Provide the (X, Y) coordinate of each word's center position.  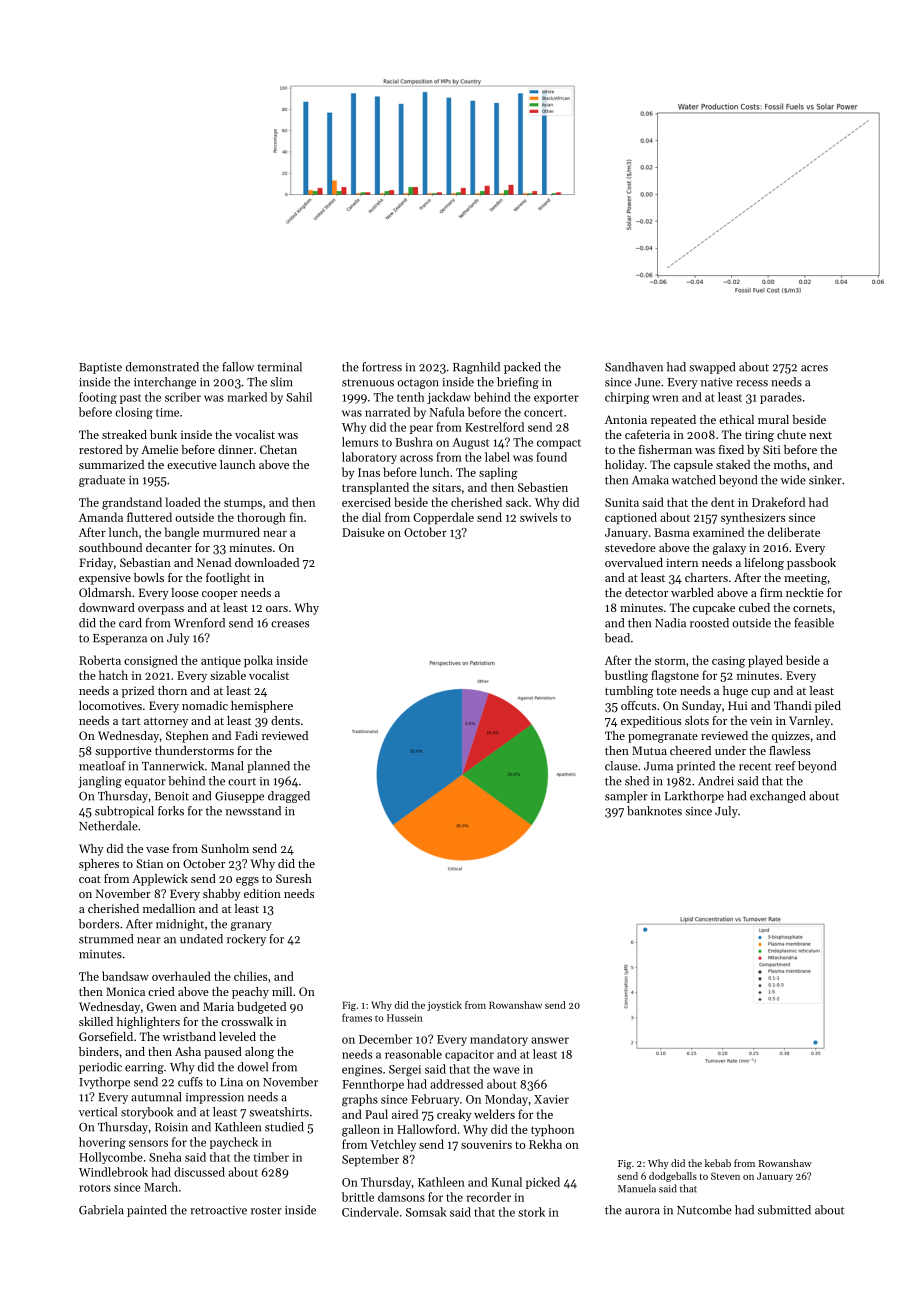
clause (621, 766)
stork (531, 1212)
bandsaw (125, 976)
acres (814, 368)
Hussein (404, 1018)
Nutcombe (704, 1210)
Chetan (278, 449)
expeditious (651, 722)
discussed (199, 1172)
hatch (113, 675)
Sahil (299, 397)
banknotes (654, 811)
